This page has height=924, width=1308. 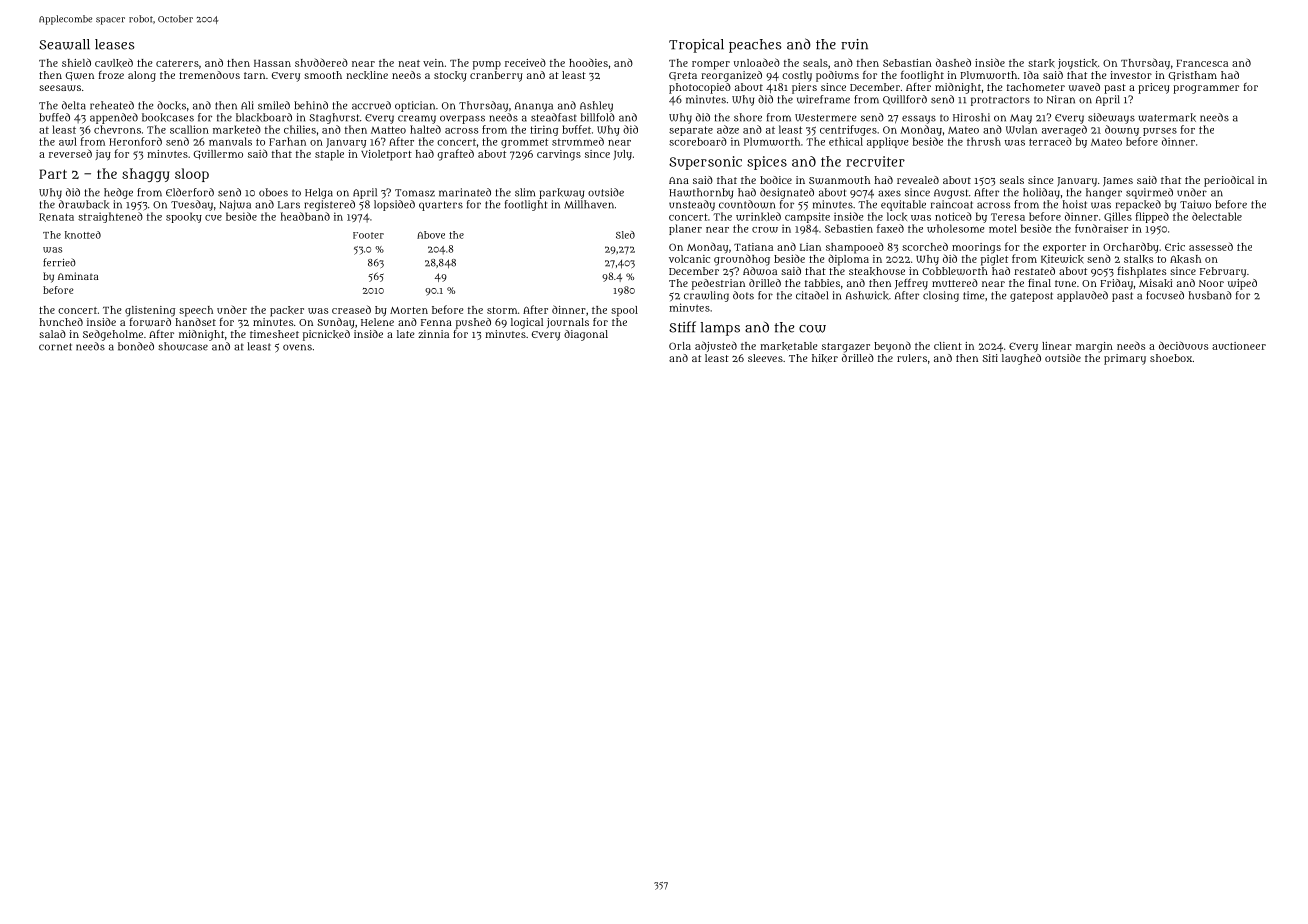 I want to click on Orla, so click(x=680, y=346).
